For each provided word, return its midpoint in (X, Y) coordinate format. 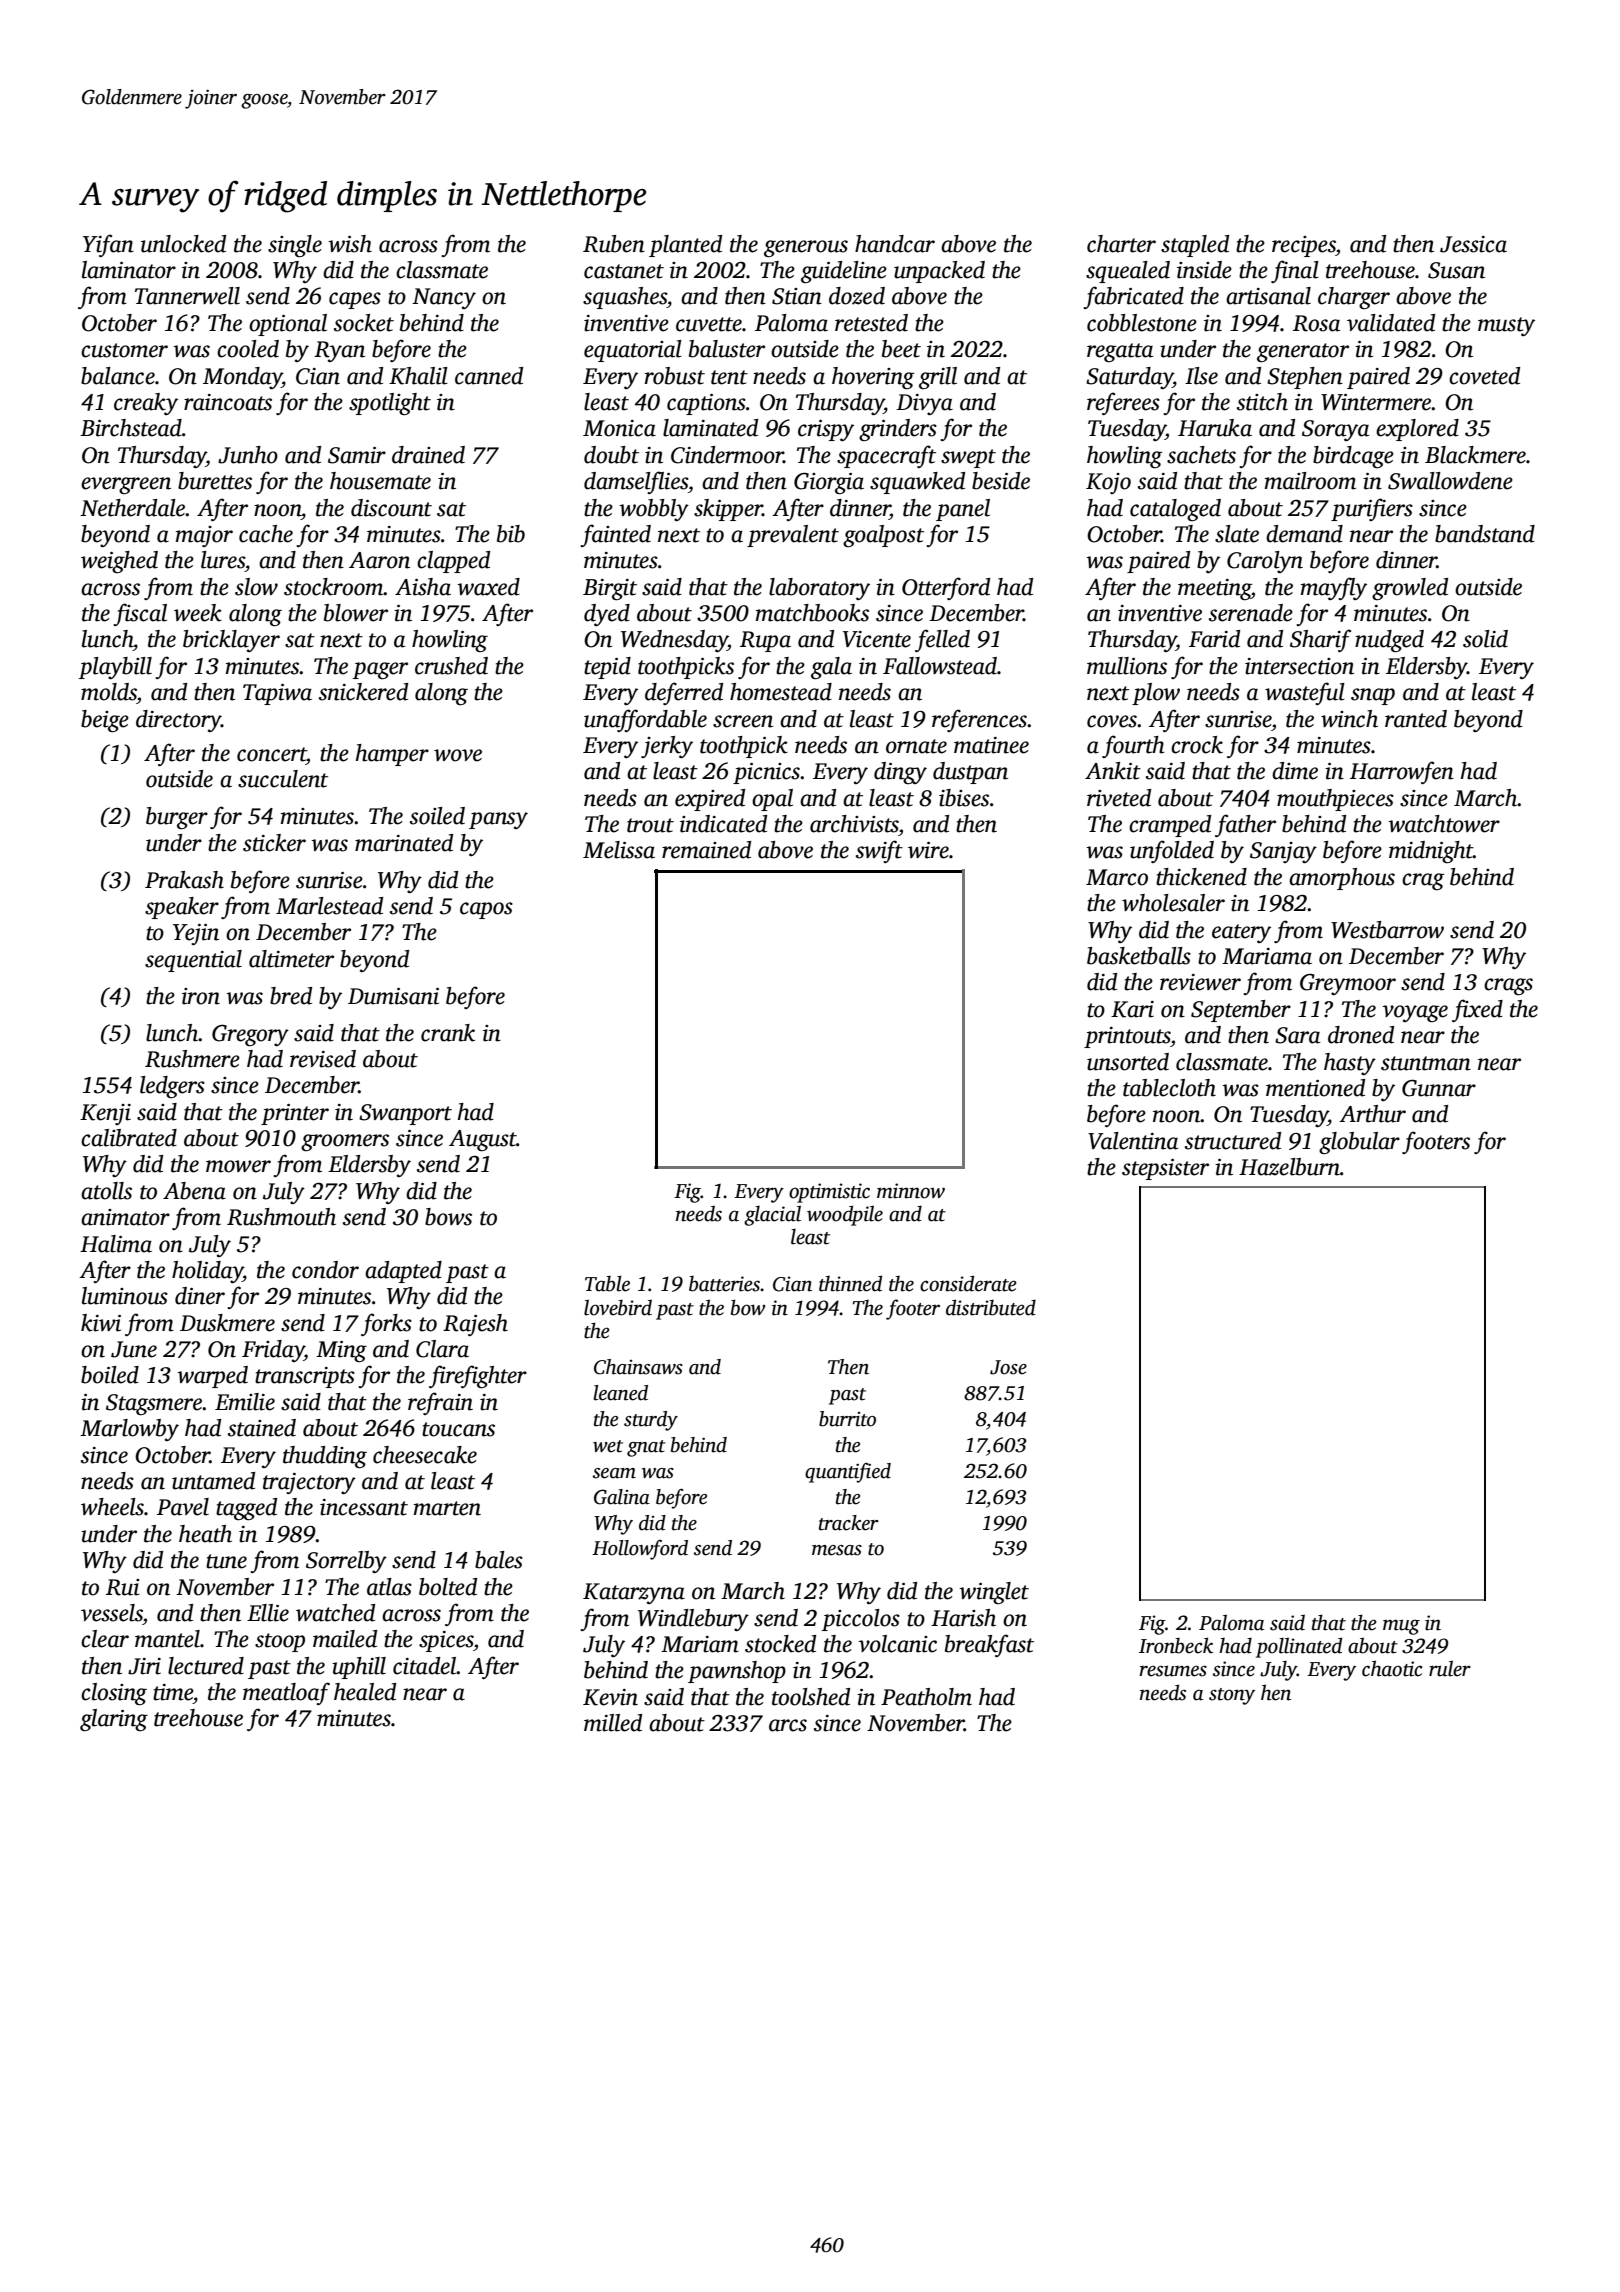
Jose (1008, 1367)
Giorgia (829, 483)
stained (262, 1428)
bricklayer (231, 641)
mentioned (1315, 1088)
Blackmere (1475, 455)
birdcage (1353, 457)
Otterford (946, 588)
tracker (849, 1523)
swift (879, 851)
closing (114, 1694)
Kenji (105, 1114)
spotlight (390, 404)
